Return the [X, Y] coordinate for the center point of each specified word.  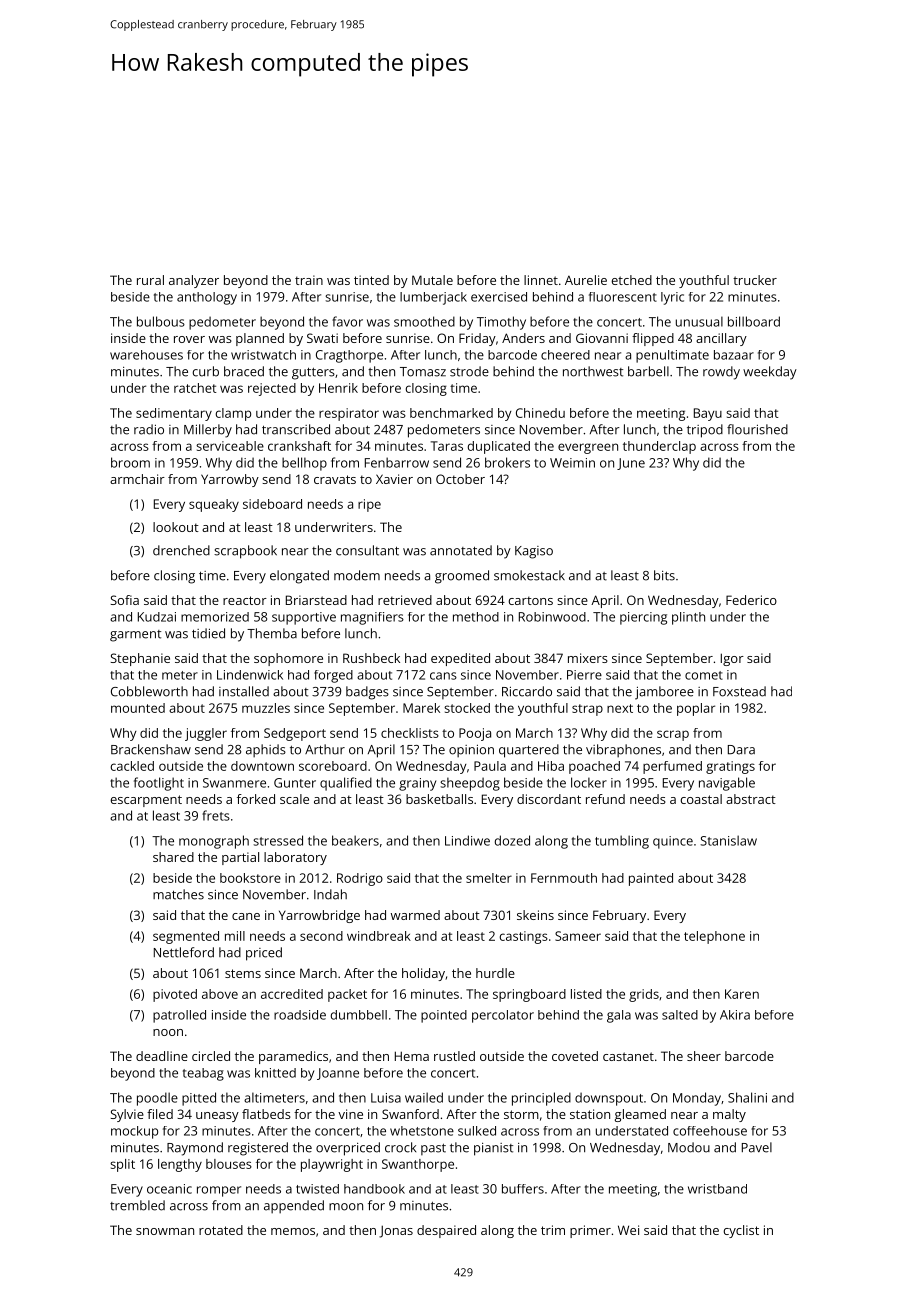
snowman [165, 1231]
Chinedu [540, 413]
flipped [653, 339]
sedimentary [174, 414]
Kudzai [157, 617]
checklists [410, 733]
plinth [688, 618]
